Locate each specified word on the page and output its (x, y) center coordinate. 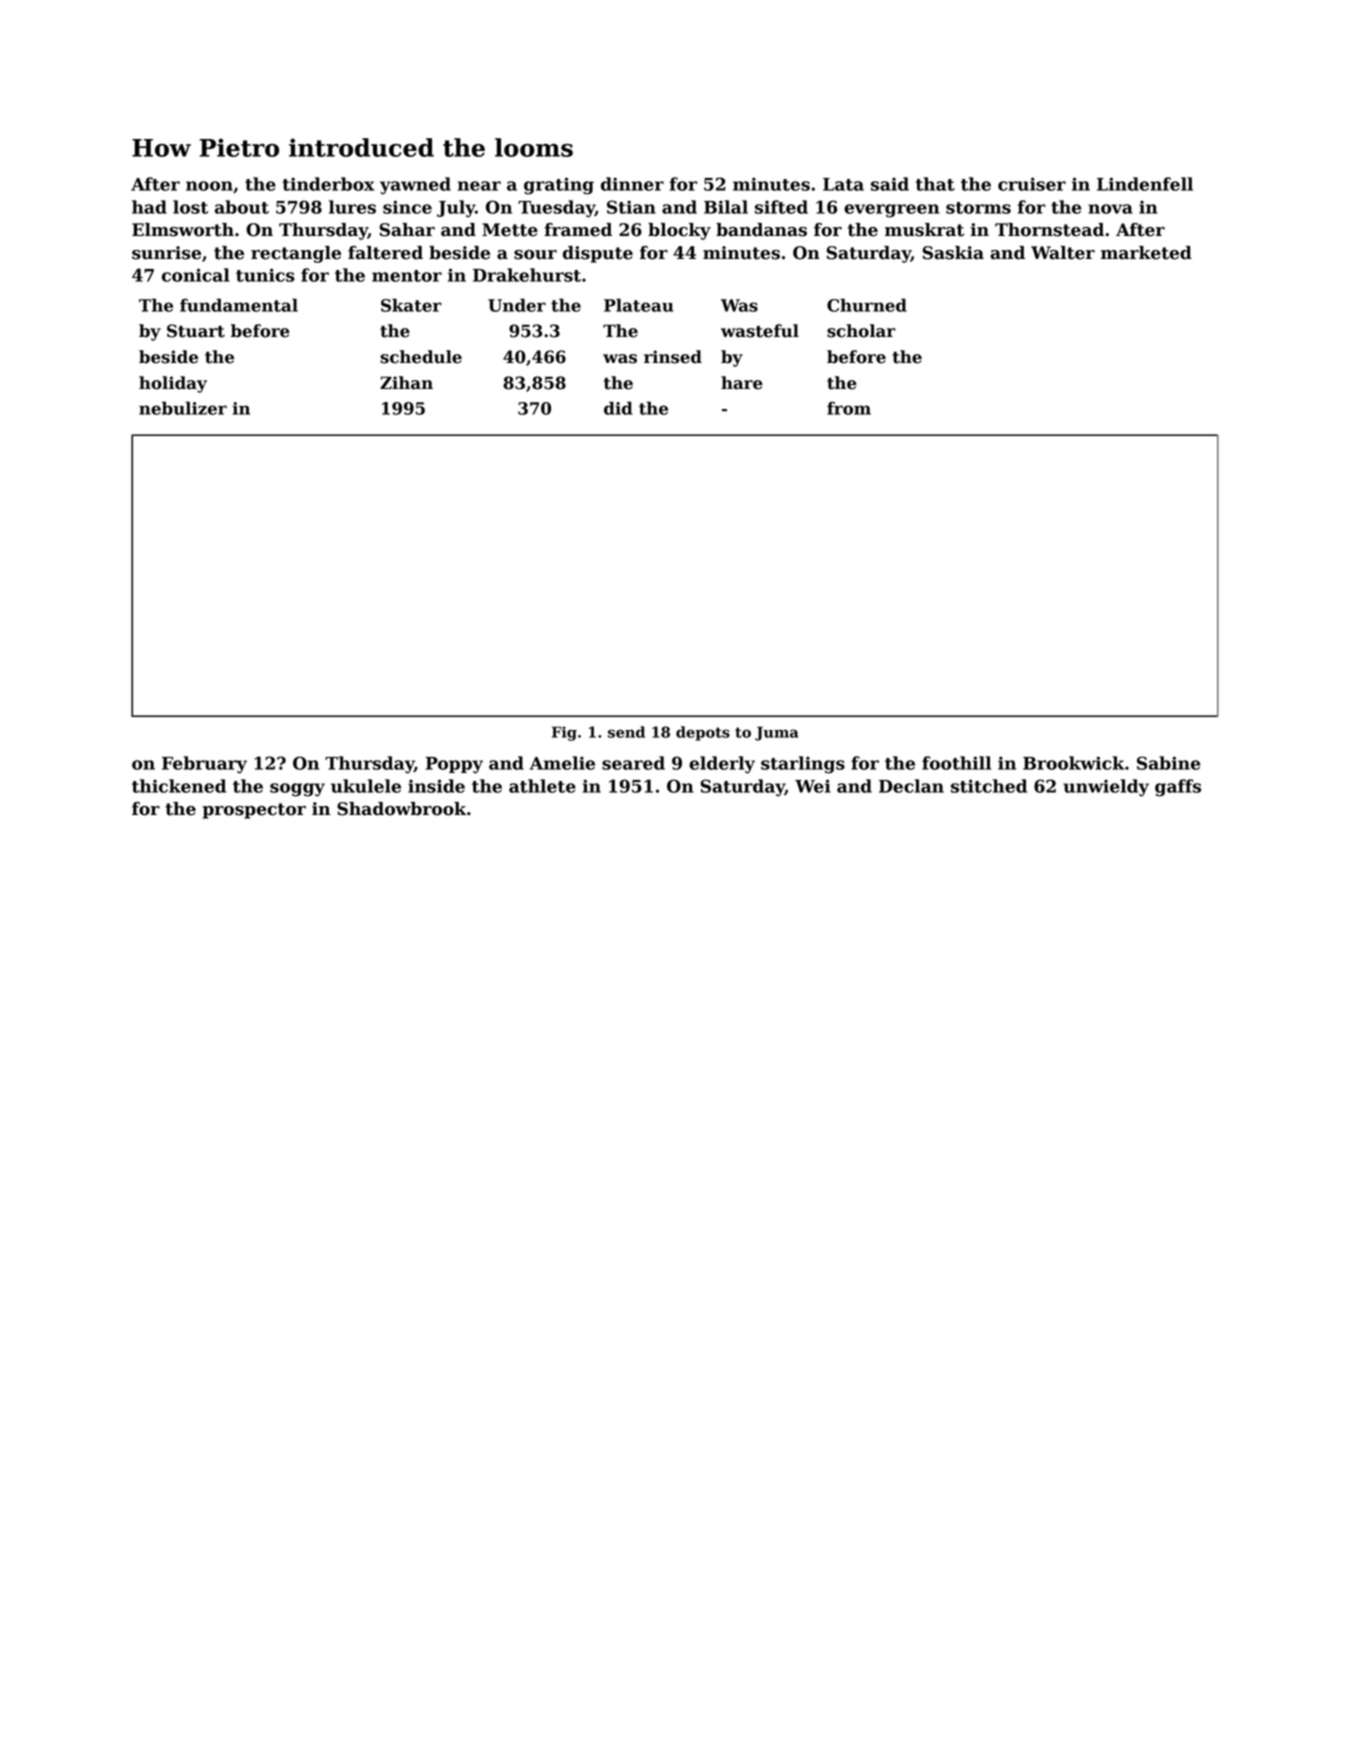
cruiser (1032, 184)
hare (742, 383)
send (626, 732)
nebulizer (183, 408)
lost (190, 207)
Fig (564, 733)
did (618, 408)
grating (559, 186)
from (849, 408)
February (204, 765)
